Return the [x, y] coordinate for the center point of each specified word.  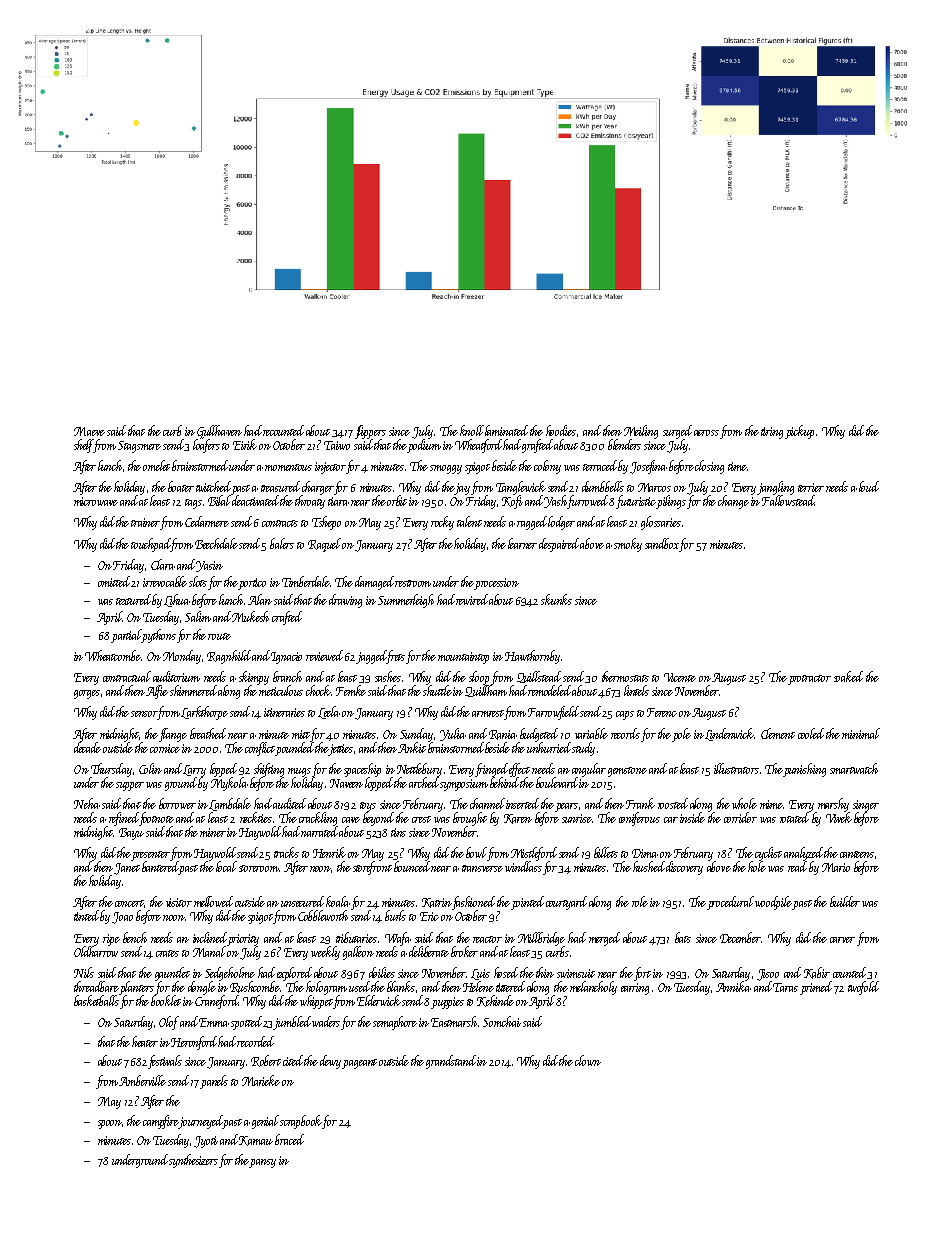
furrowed [589, 502]
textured [133, 599]
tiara [338, 501]
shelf [84, 446]
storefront [372, 868]
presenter [150, 856]
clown [588, 1060]
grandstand [451, 1062]
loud [869, 486]
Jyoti [206, 1142]
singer [866, 806]
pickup [799, 432]
